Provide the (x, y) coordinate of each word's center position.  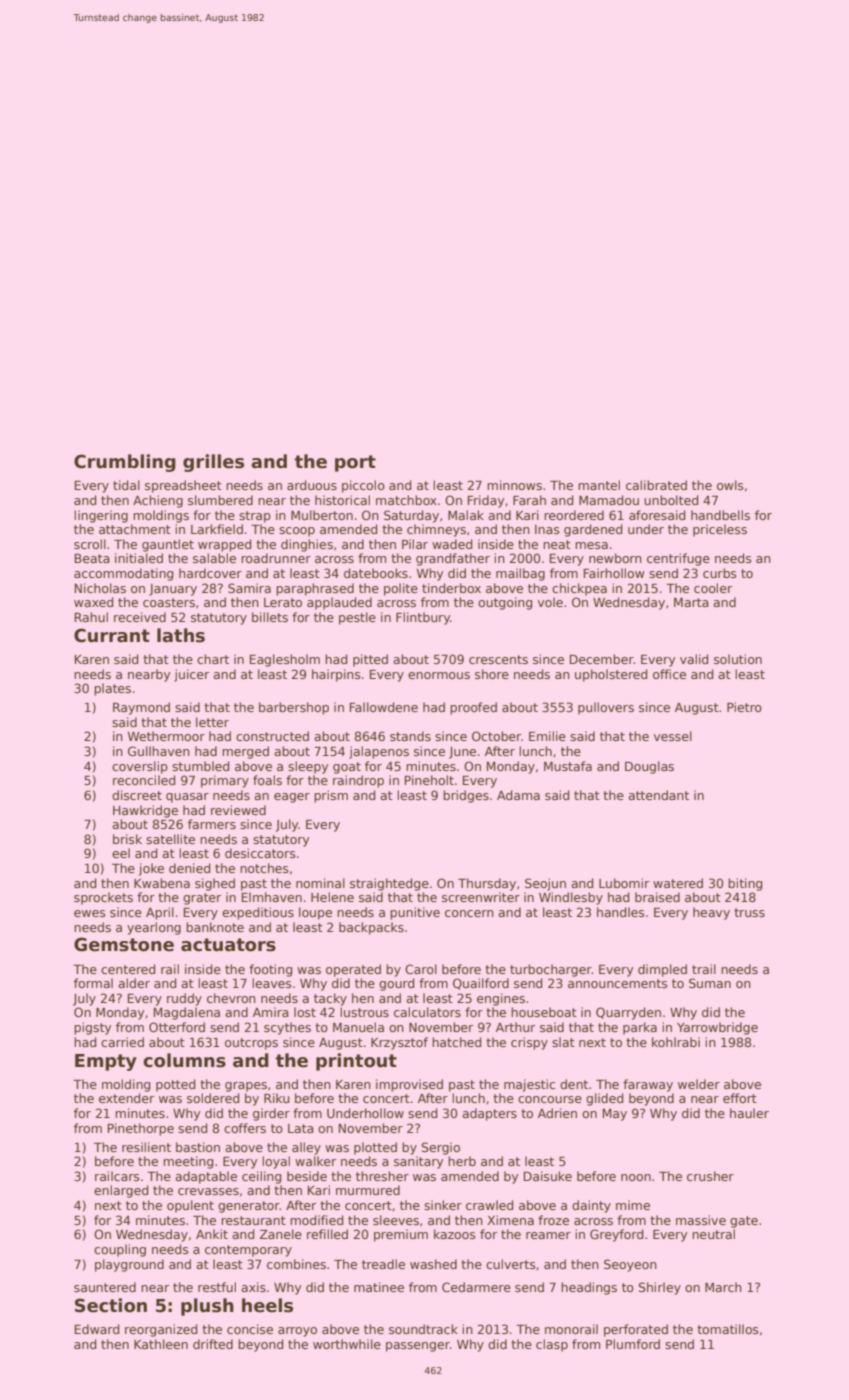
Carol (421, 969)
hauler (749, 1113)
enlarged (121, 1191)
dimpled (662, 970)
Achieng (158, 501)
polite (401, 589)
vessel (673, 736)
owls (730, 485)
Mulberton (322, 515)
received (140, 617)
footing (270, 970)
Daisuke (548, 1176)
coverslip (140, 767)
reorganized (161, 1330)
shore (492, 674)
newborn (615, 558)
